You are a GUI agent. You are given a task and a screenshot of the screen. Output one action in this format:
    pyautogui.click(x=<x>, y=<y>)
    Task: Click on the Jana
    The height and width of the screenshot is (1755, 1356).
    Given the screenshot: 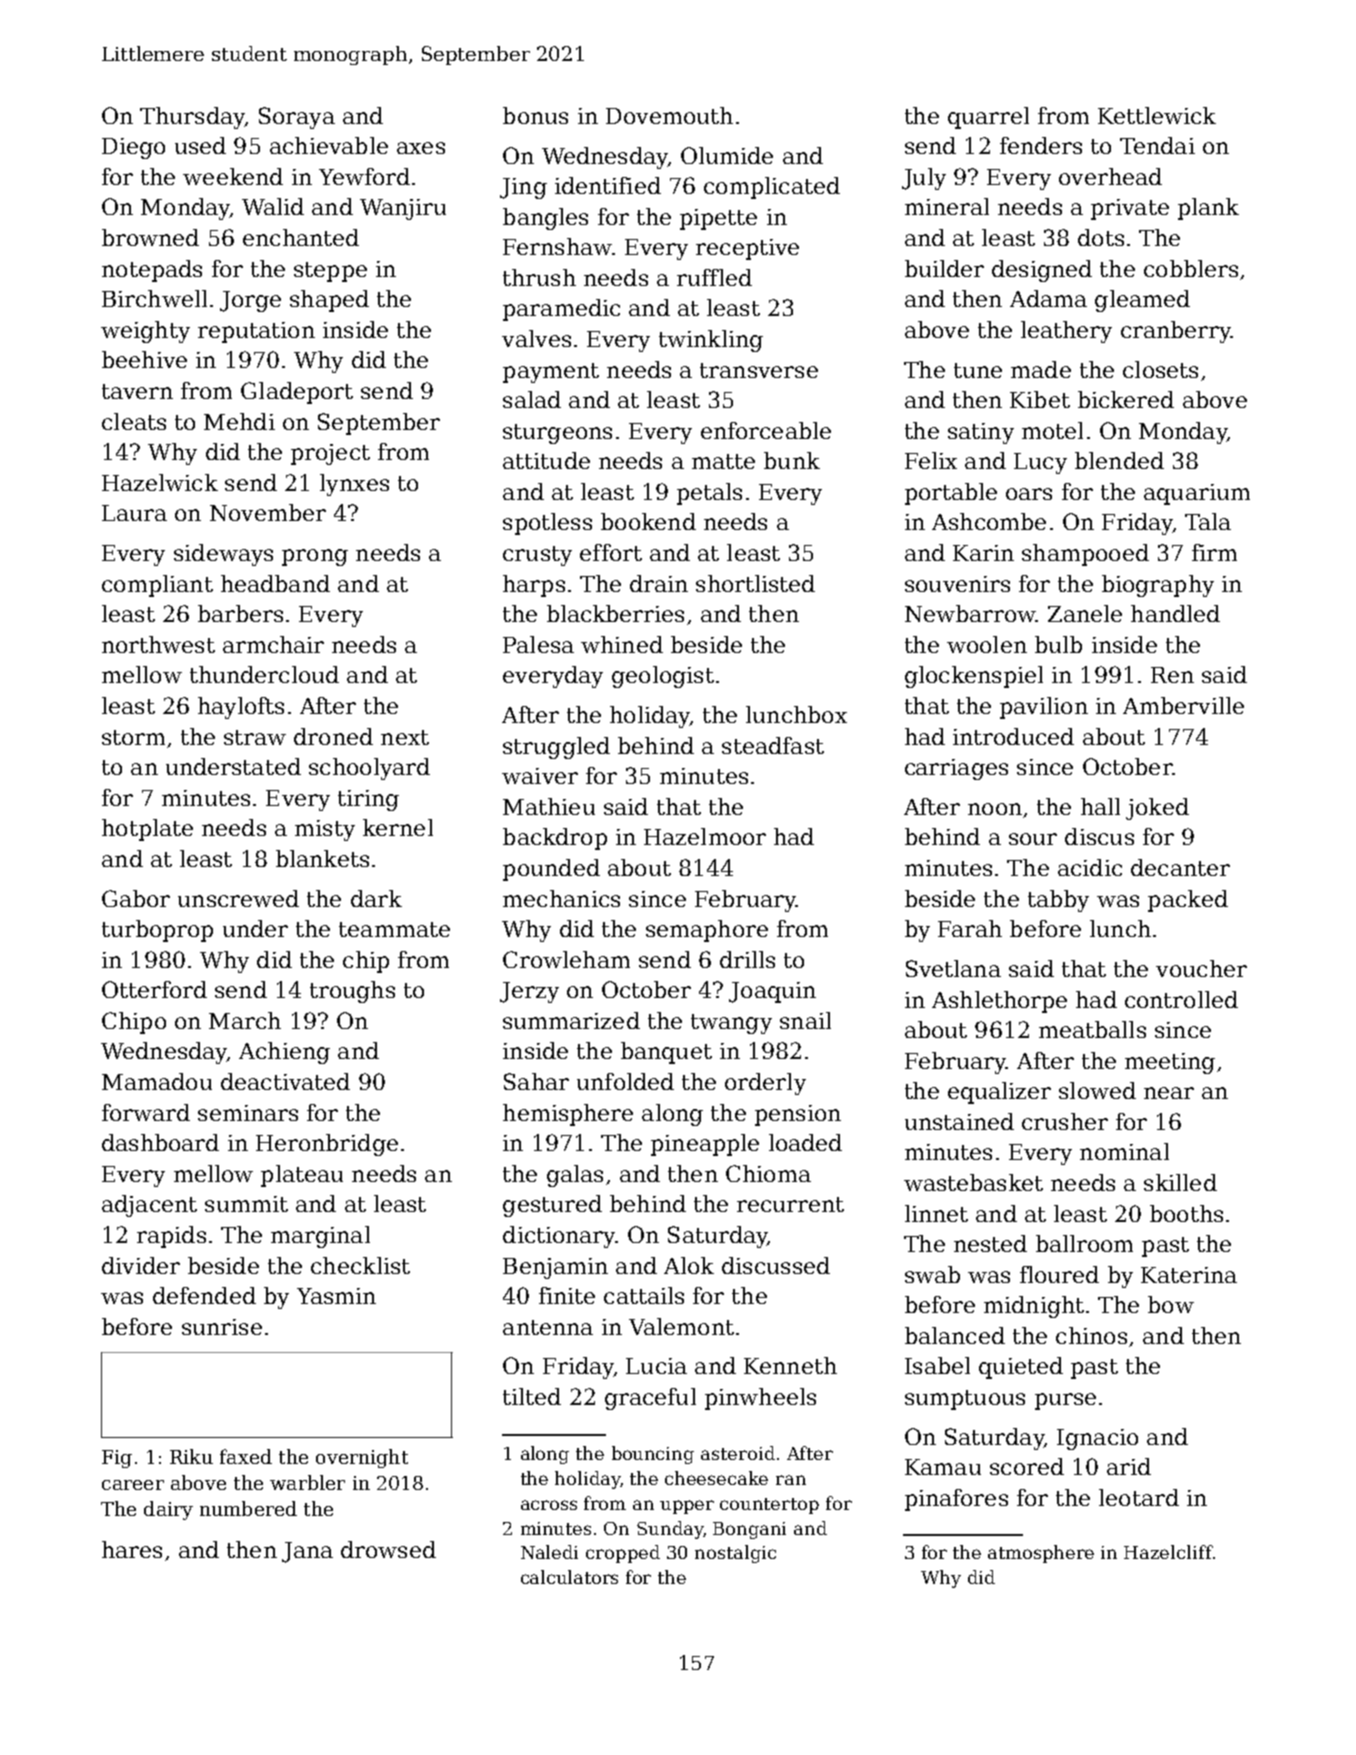 What is the action you would take?
    pyautogui.click(x=307, y=1552)
